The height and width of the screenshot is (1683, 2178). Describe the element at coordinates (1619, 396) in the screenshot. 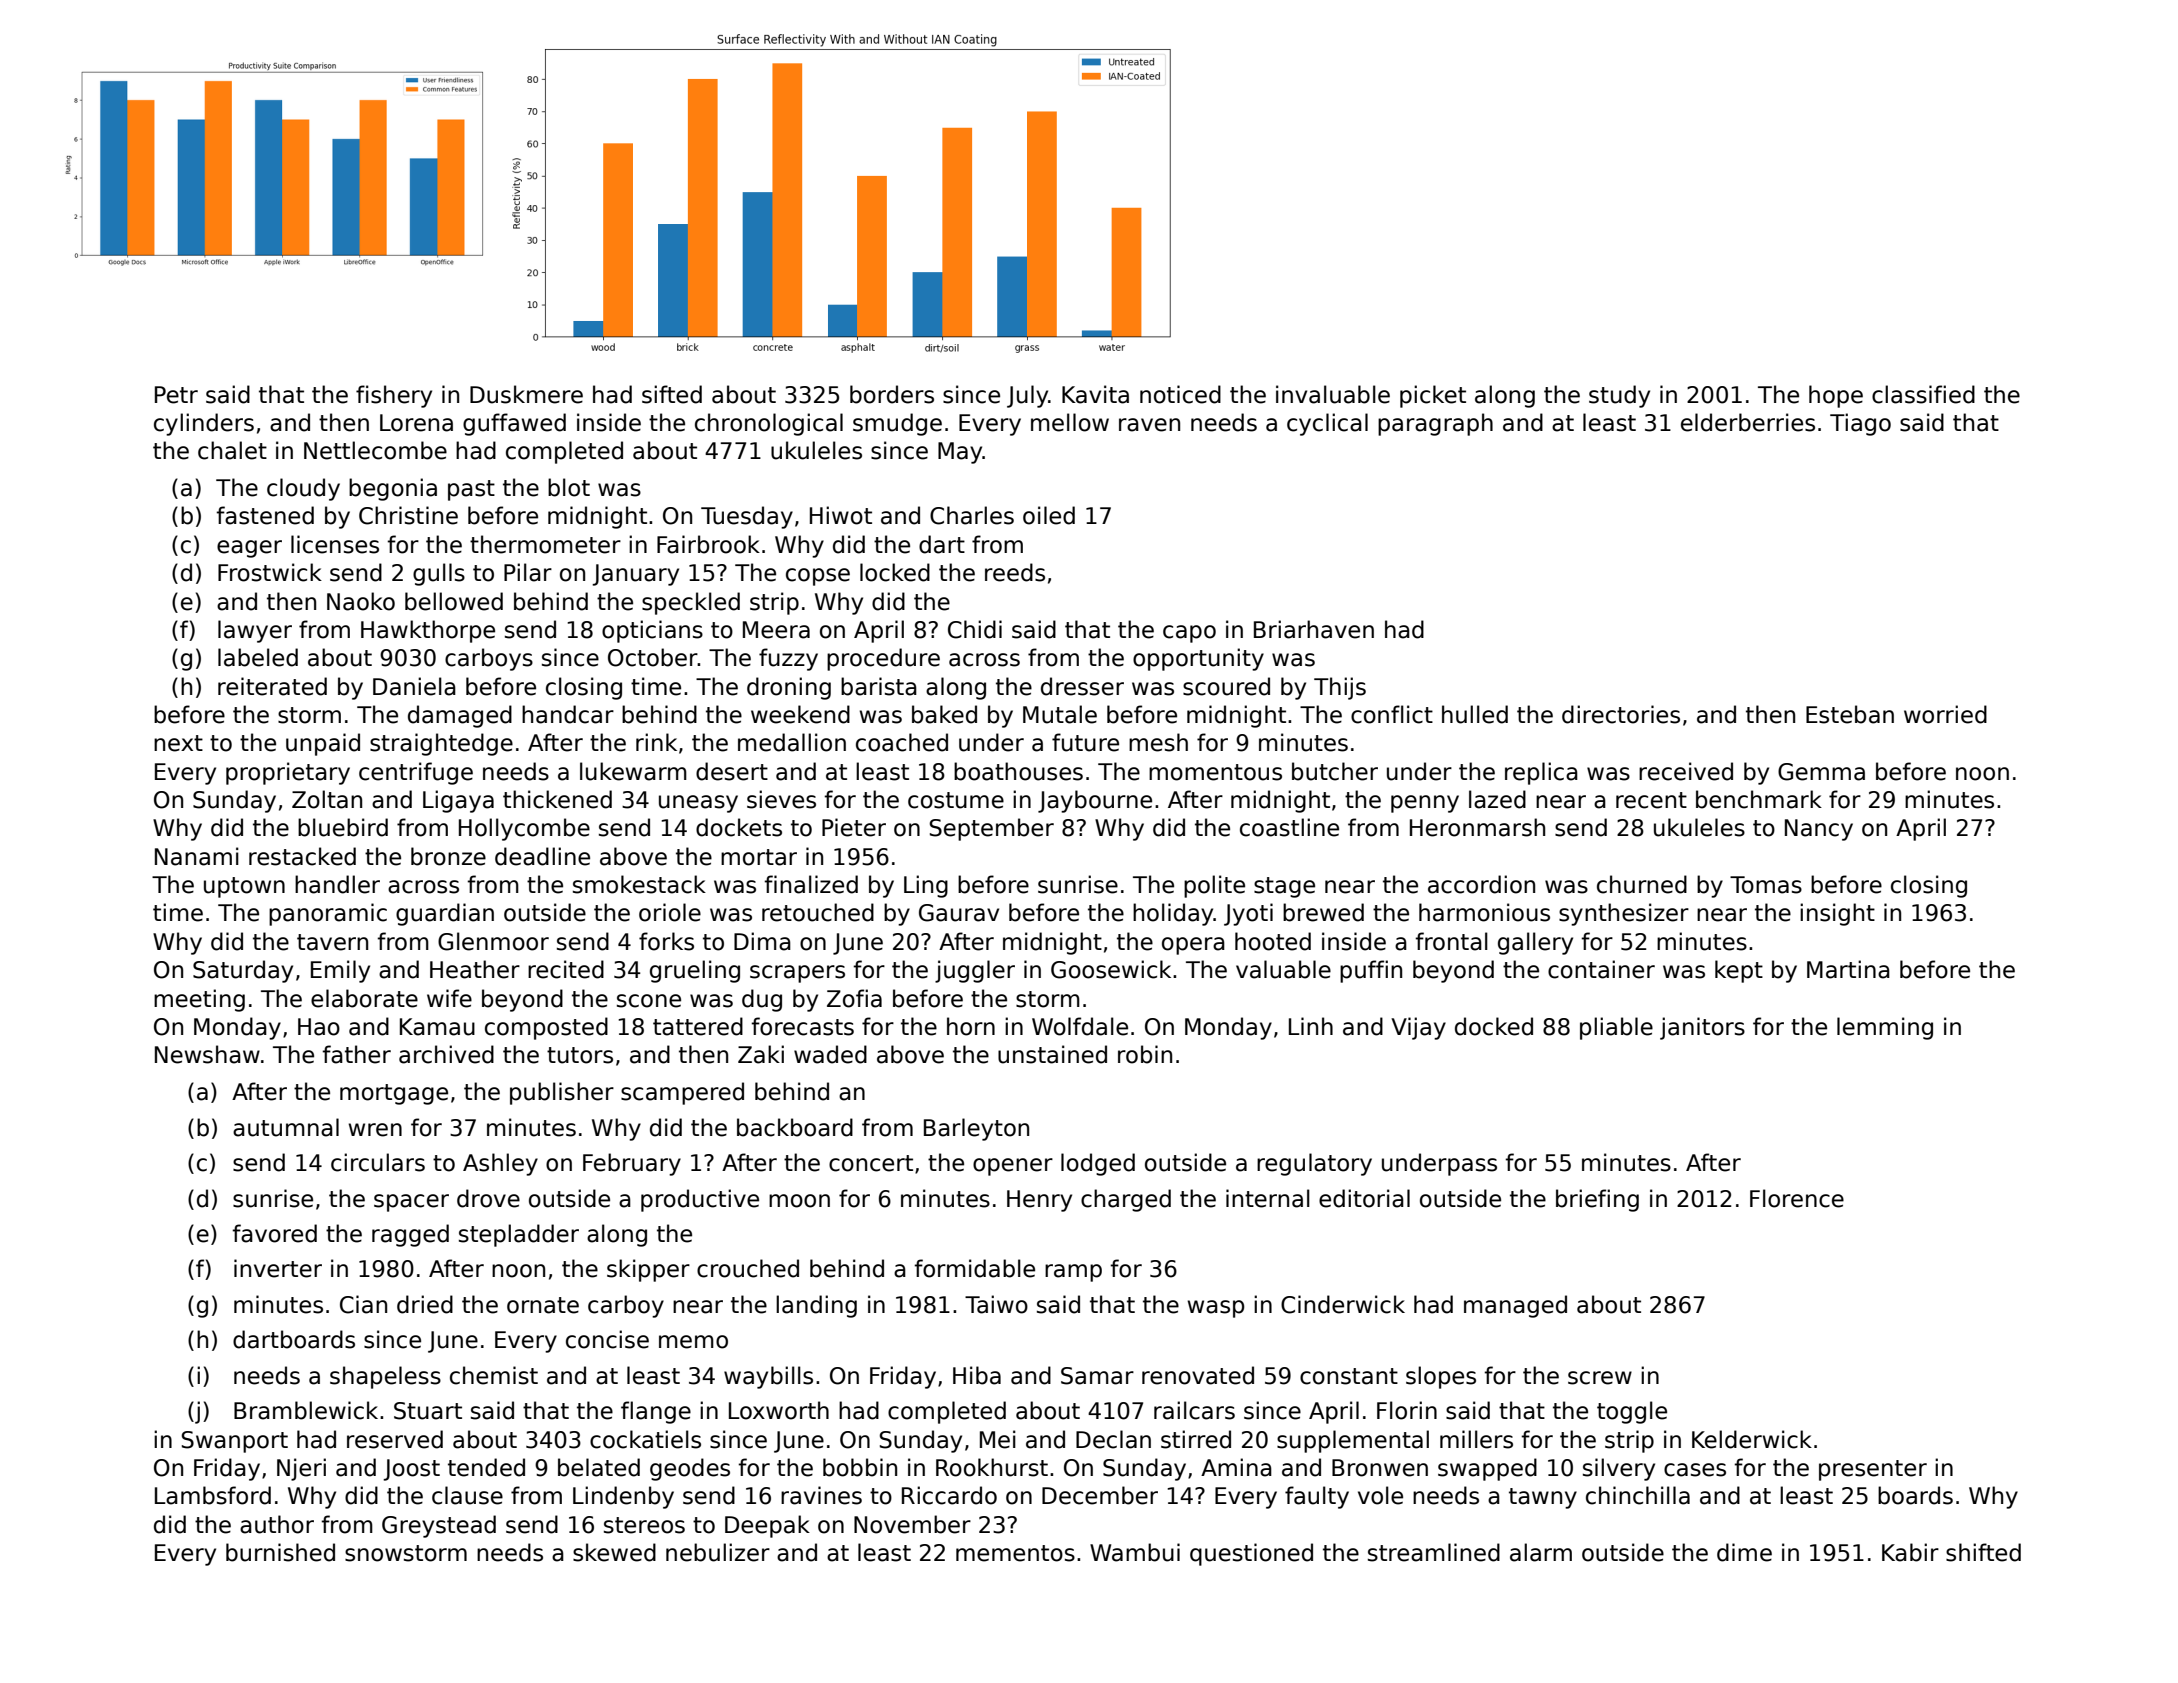

I see `study` at that location.
